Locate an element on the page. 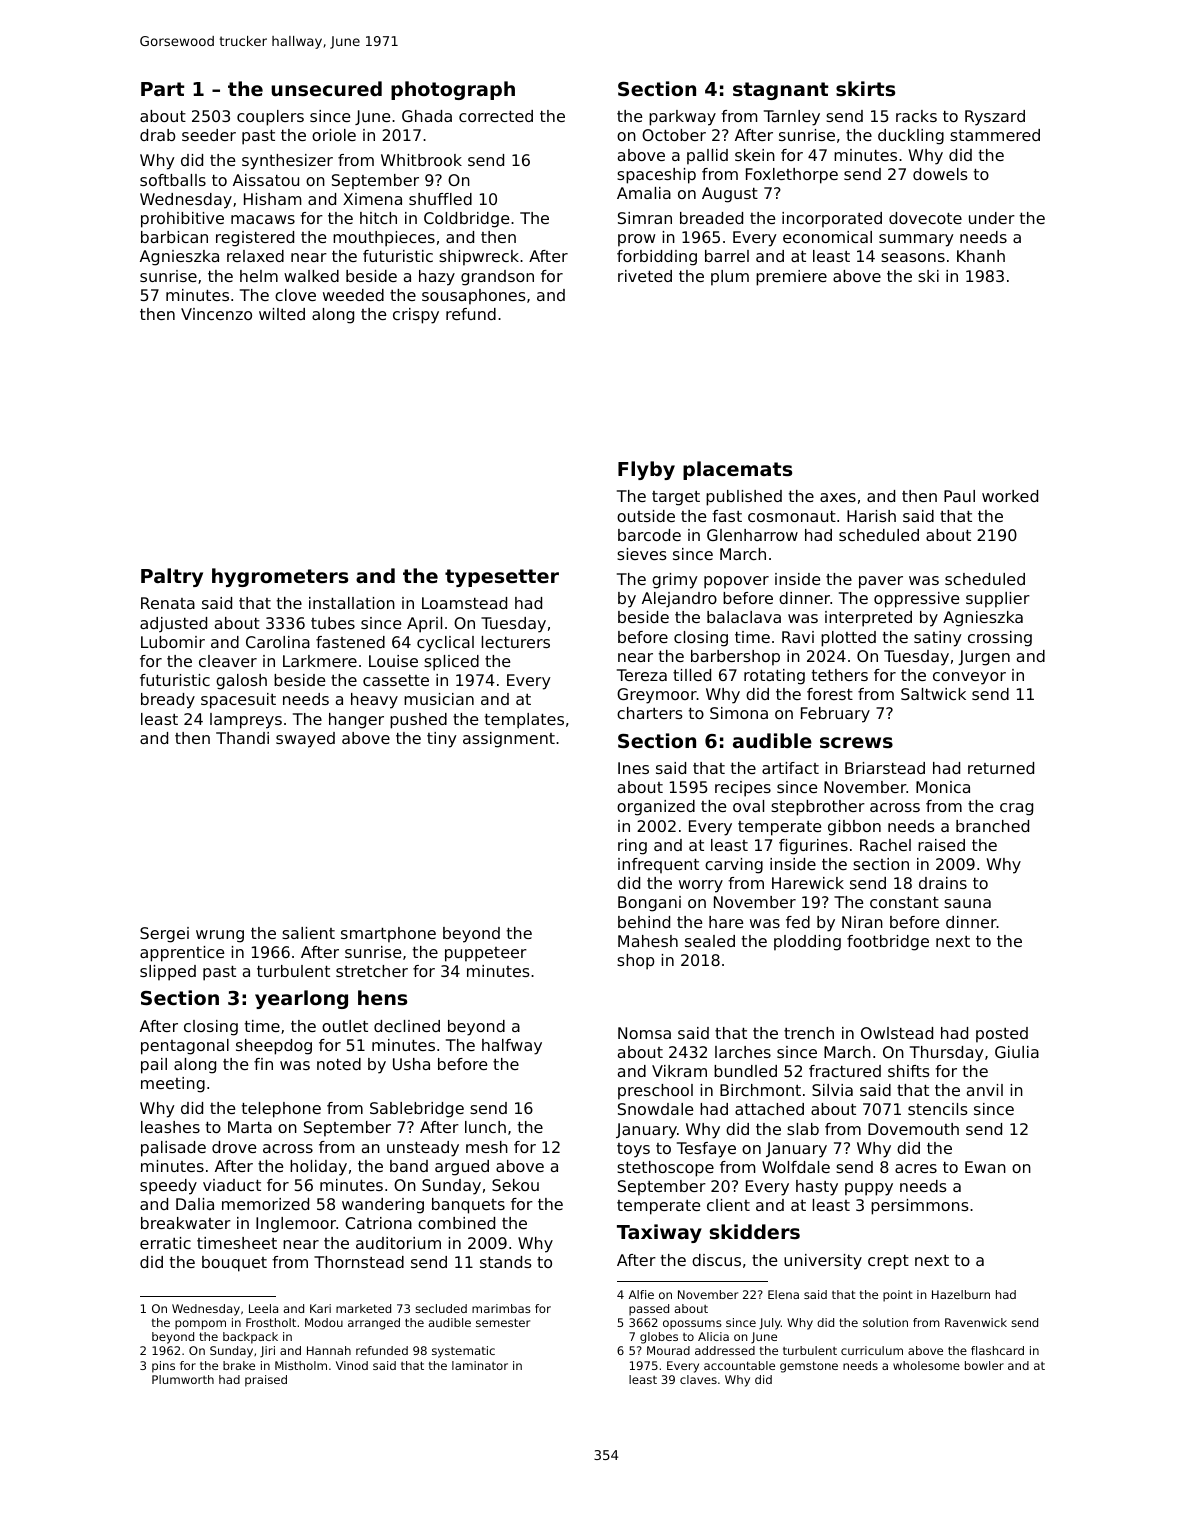 The image size is (1187, 1536). hygrometers is located at coordinates (280, 577).
